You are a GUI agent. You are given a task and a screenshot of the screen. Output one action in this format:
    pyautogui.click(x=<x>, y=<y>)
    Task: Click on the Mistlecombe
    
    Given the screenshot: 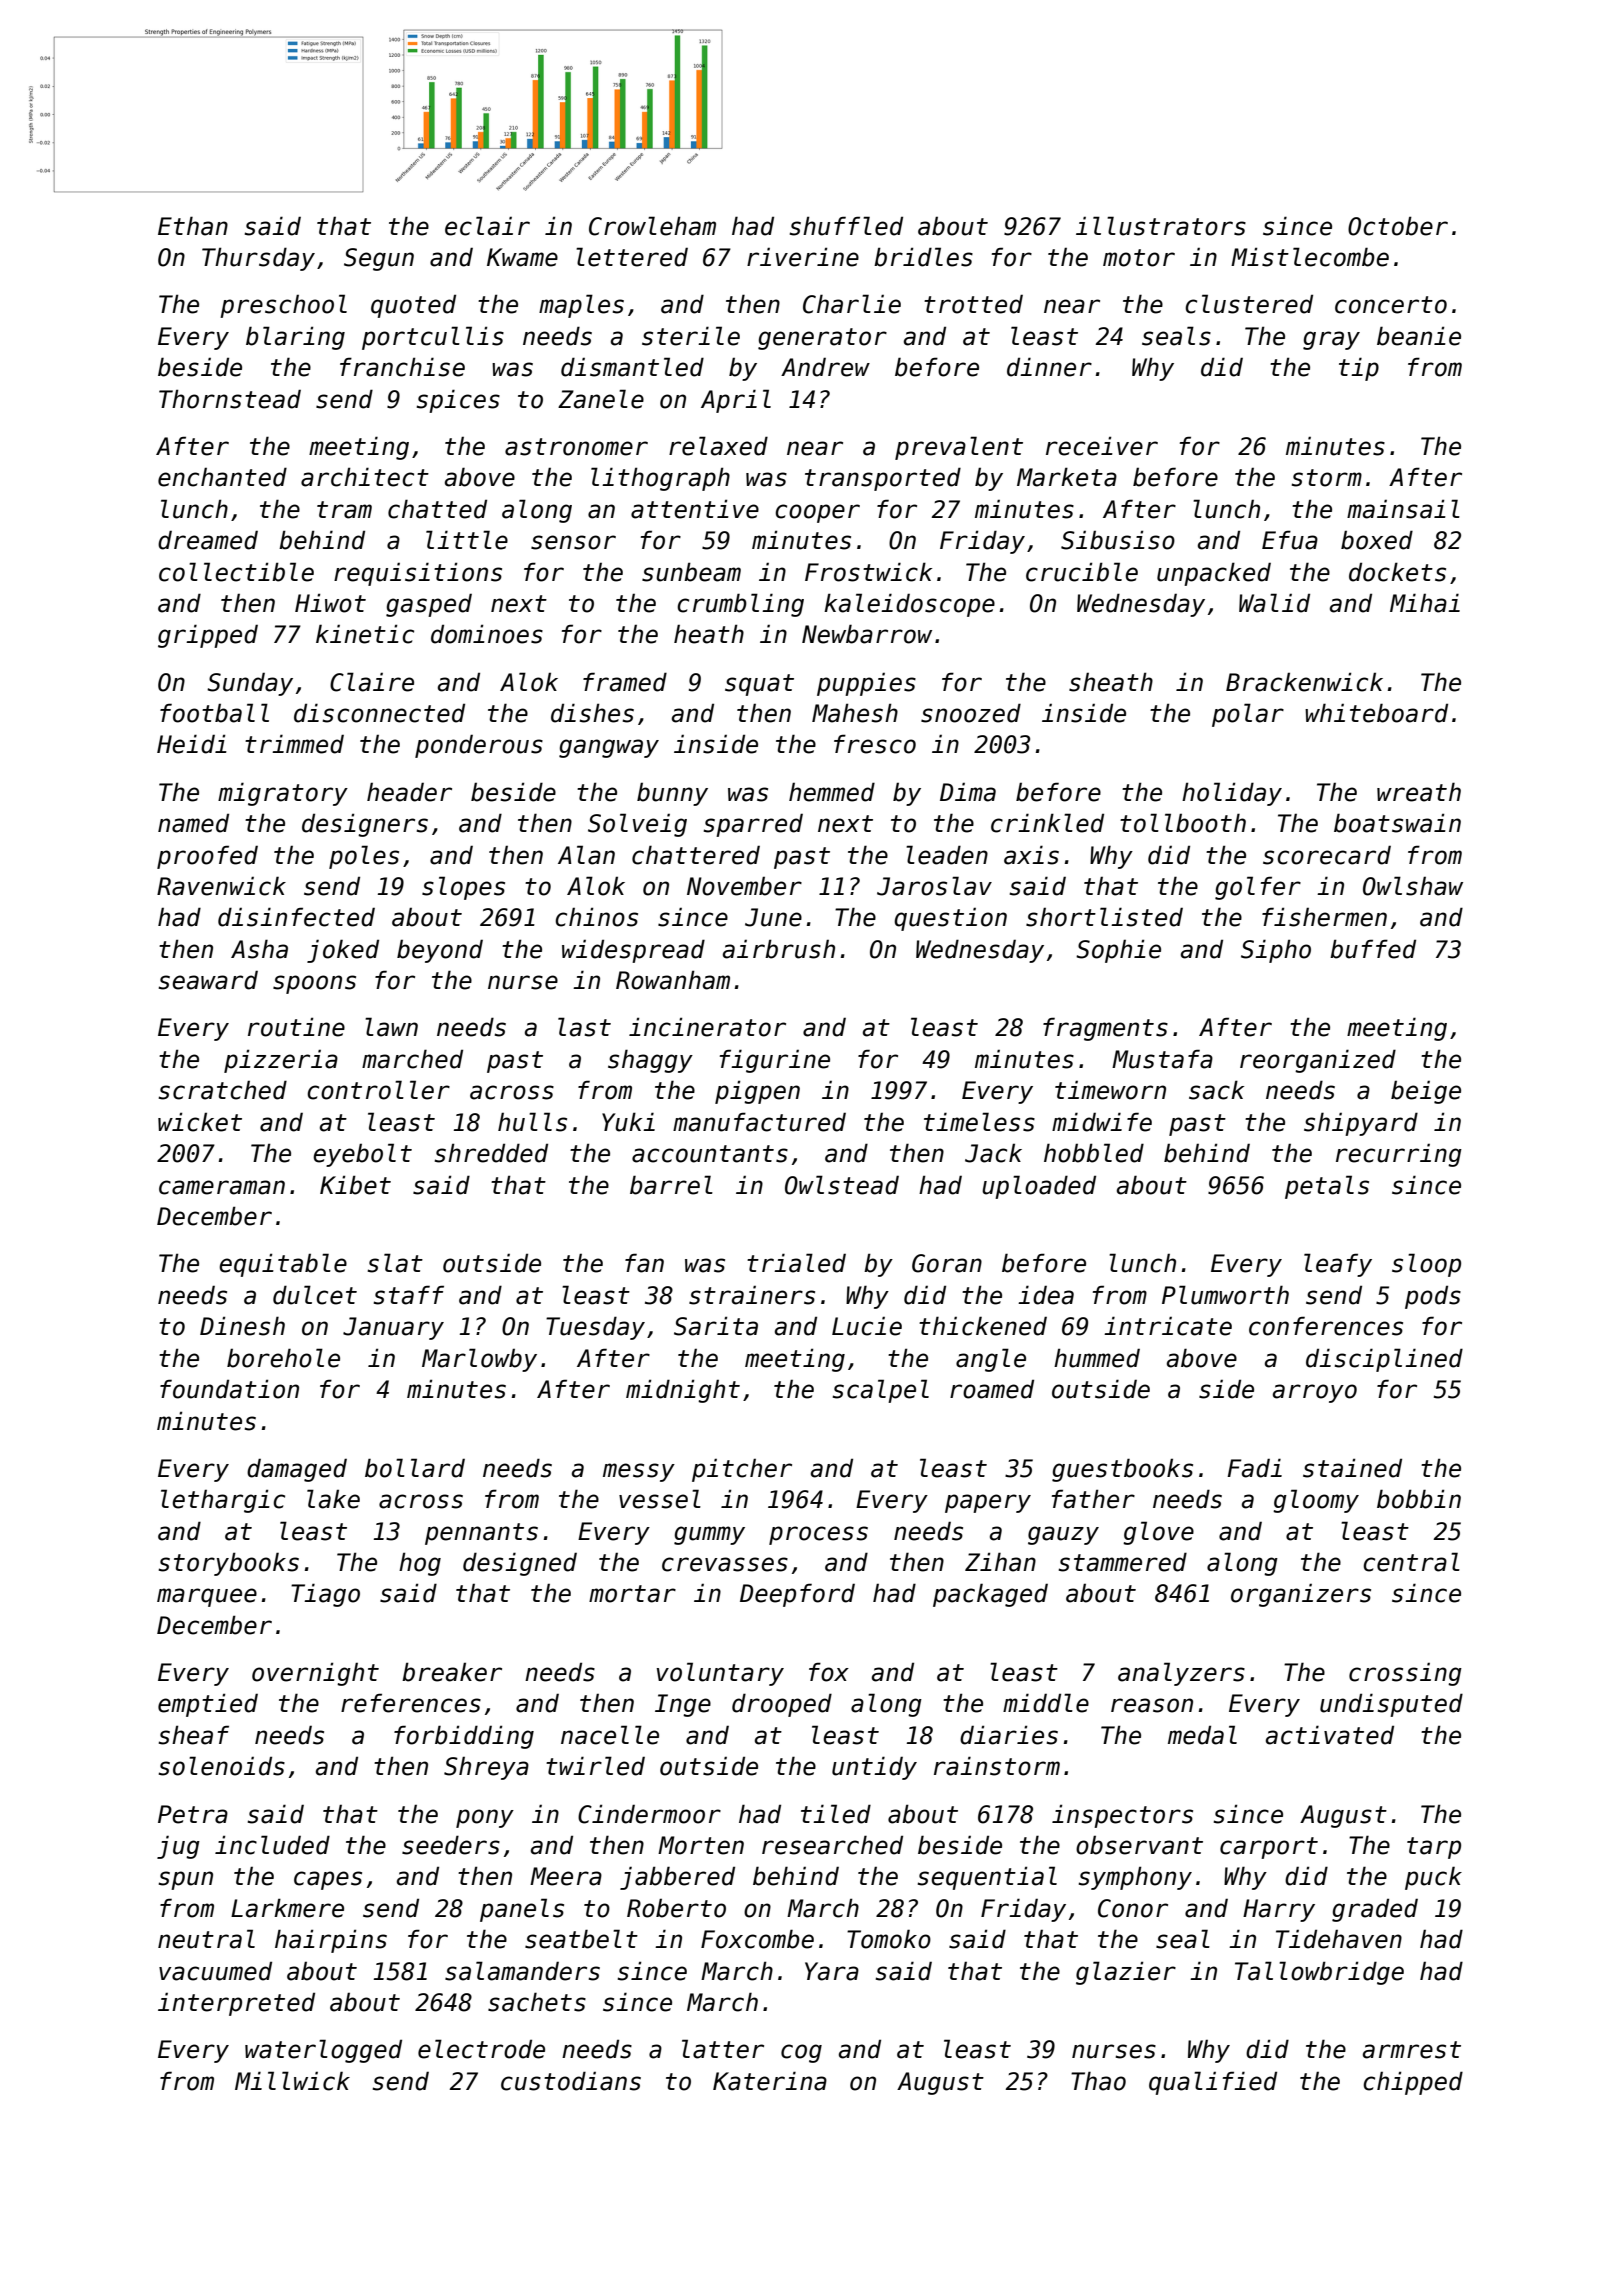 What is the action you would take?
    pyautogui.click(x=1310, y=257)
